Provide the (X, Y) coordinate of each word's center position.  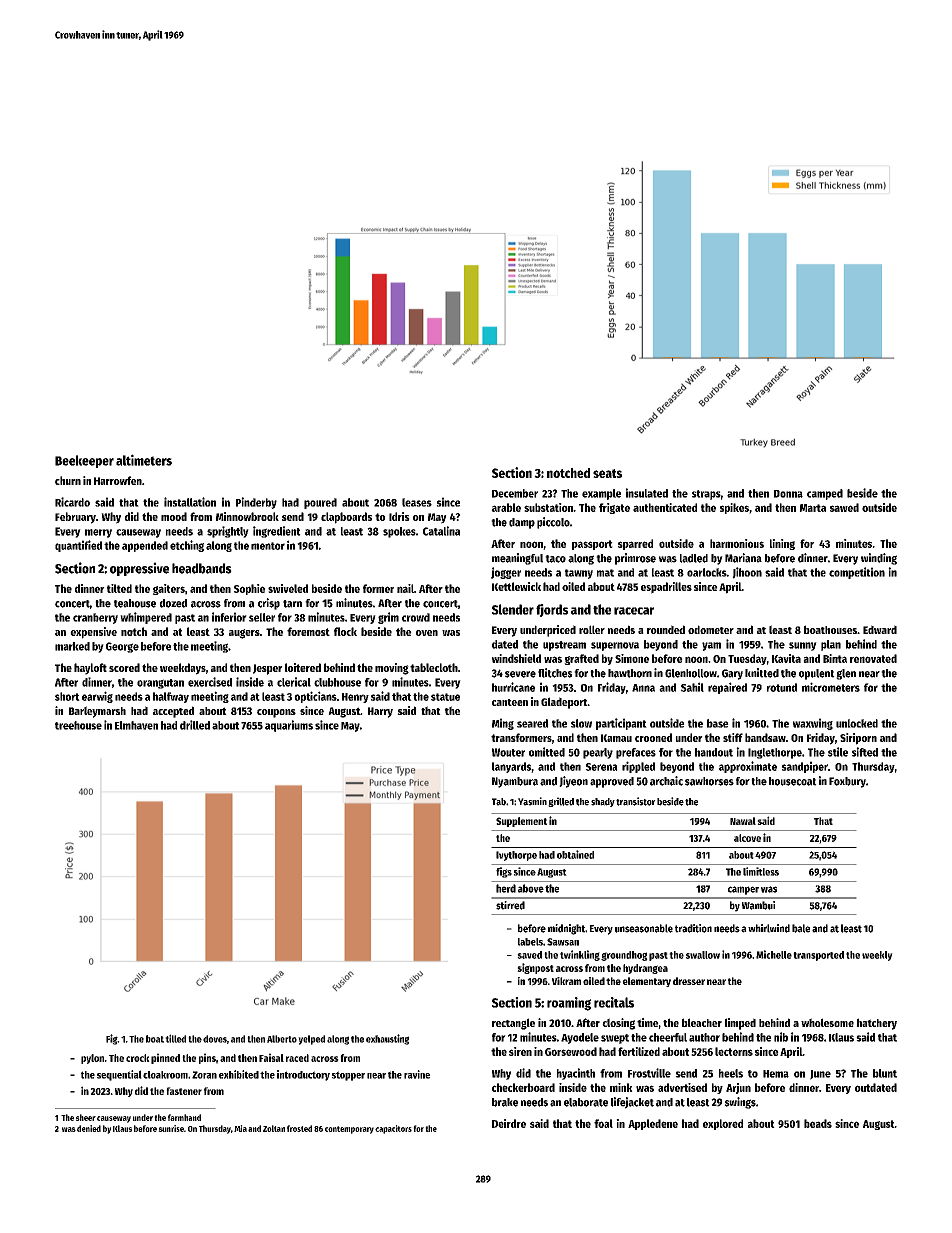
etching (187, 546)
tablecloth (434, 667)
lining (782, 544)
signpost (535, 968)
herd (506, 888)
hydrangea (645, 969)
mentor (268, 546)
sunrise (171, 1128)
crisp (269, 604)
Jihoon (747, 573)
